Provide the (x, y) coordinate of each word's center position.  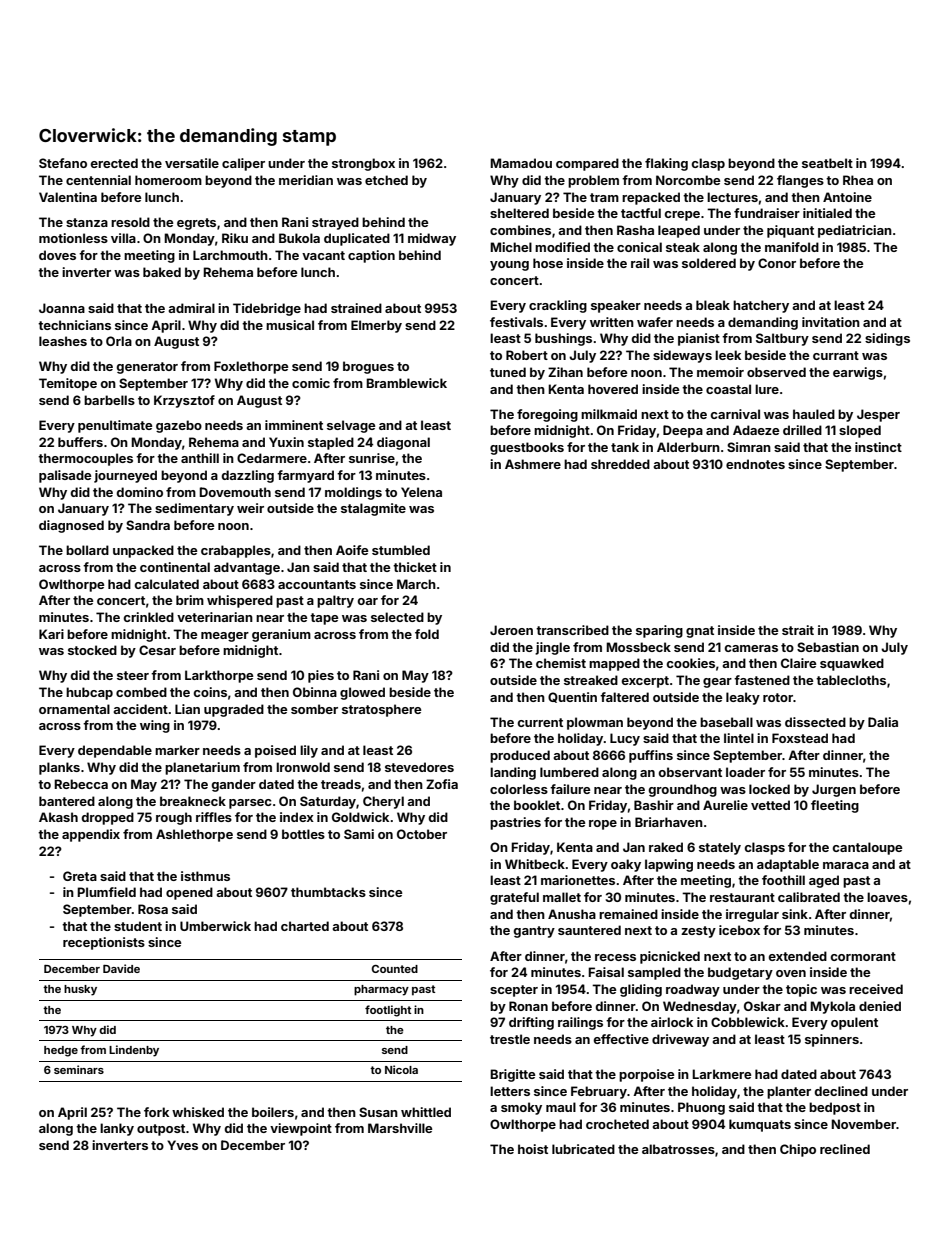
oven (791, 973)
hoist (533, 1149)
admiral (191, 308)
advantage (247, 568)
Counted (395, 969)
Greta (80, 876)
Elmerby (376, 326)
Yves (182, 1145)
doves (57, 255)
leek (728, 355)
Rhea (858, 180)
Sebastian (828, 647)
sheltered (519, 213)
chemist (561, 663)
